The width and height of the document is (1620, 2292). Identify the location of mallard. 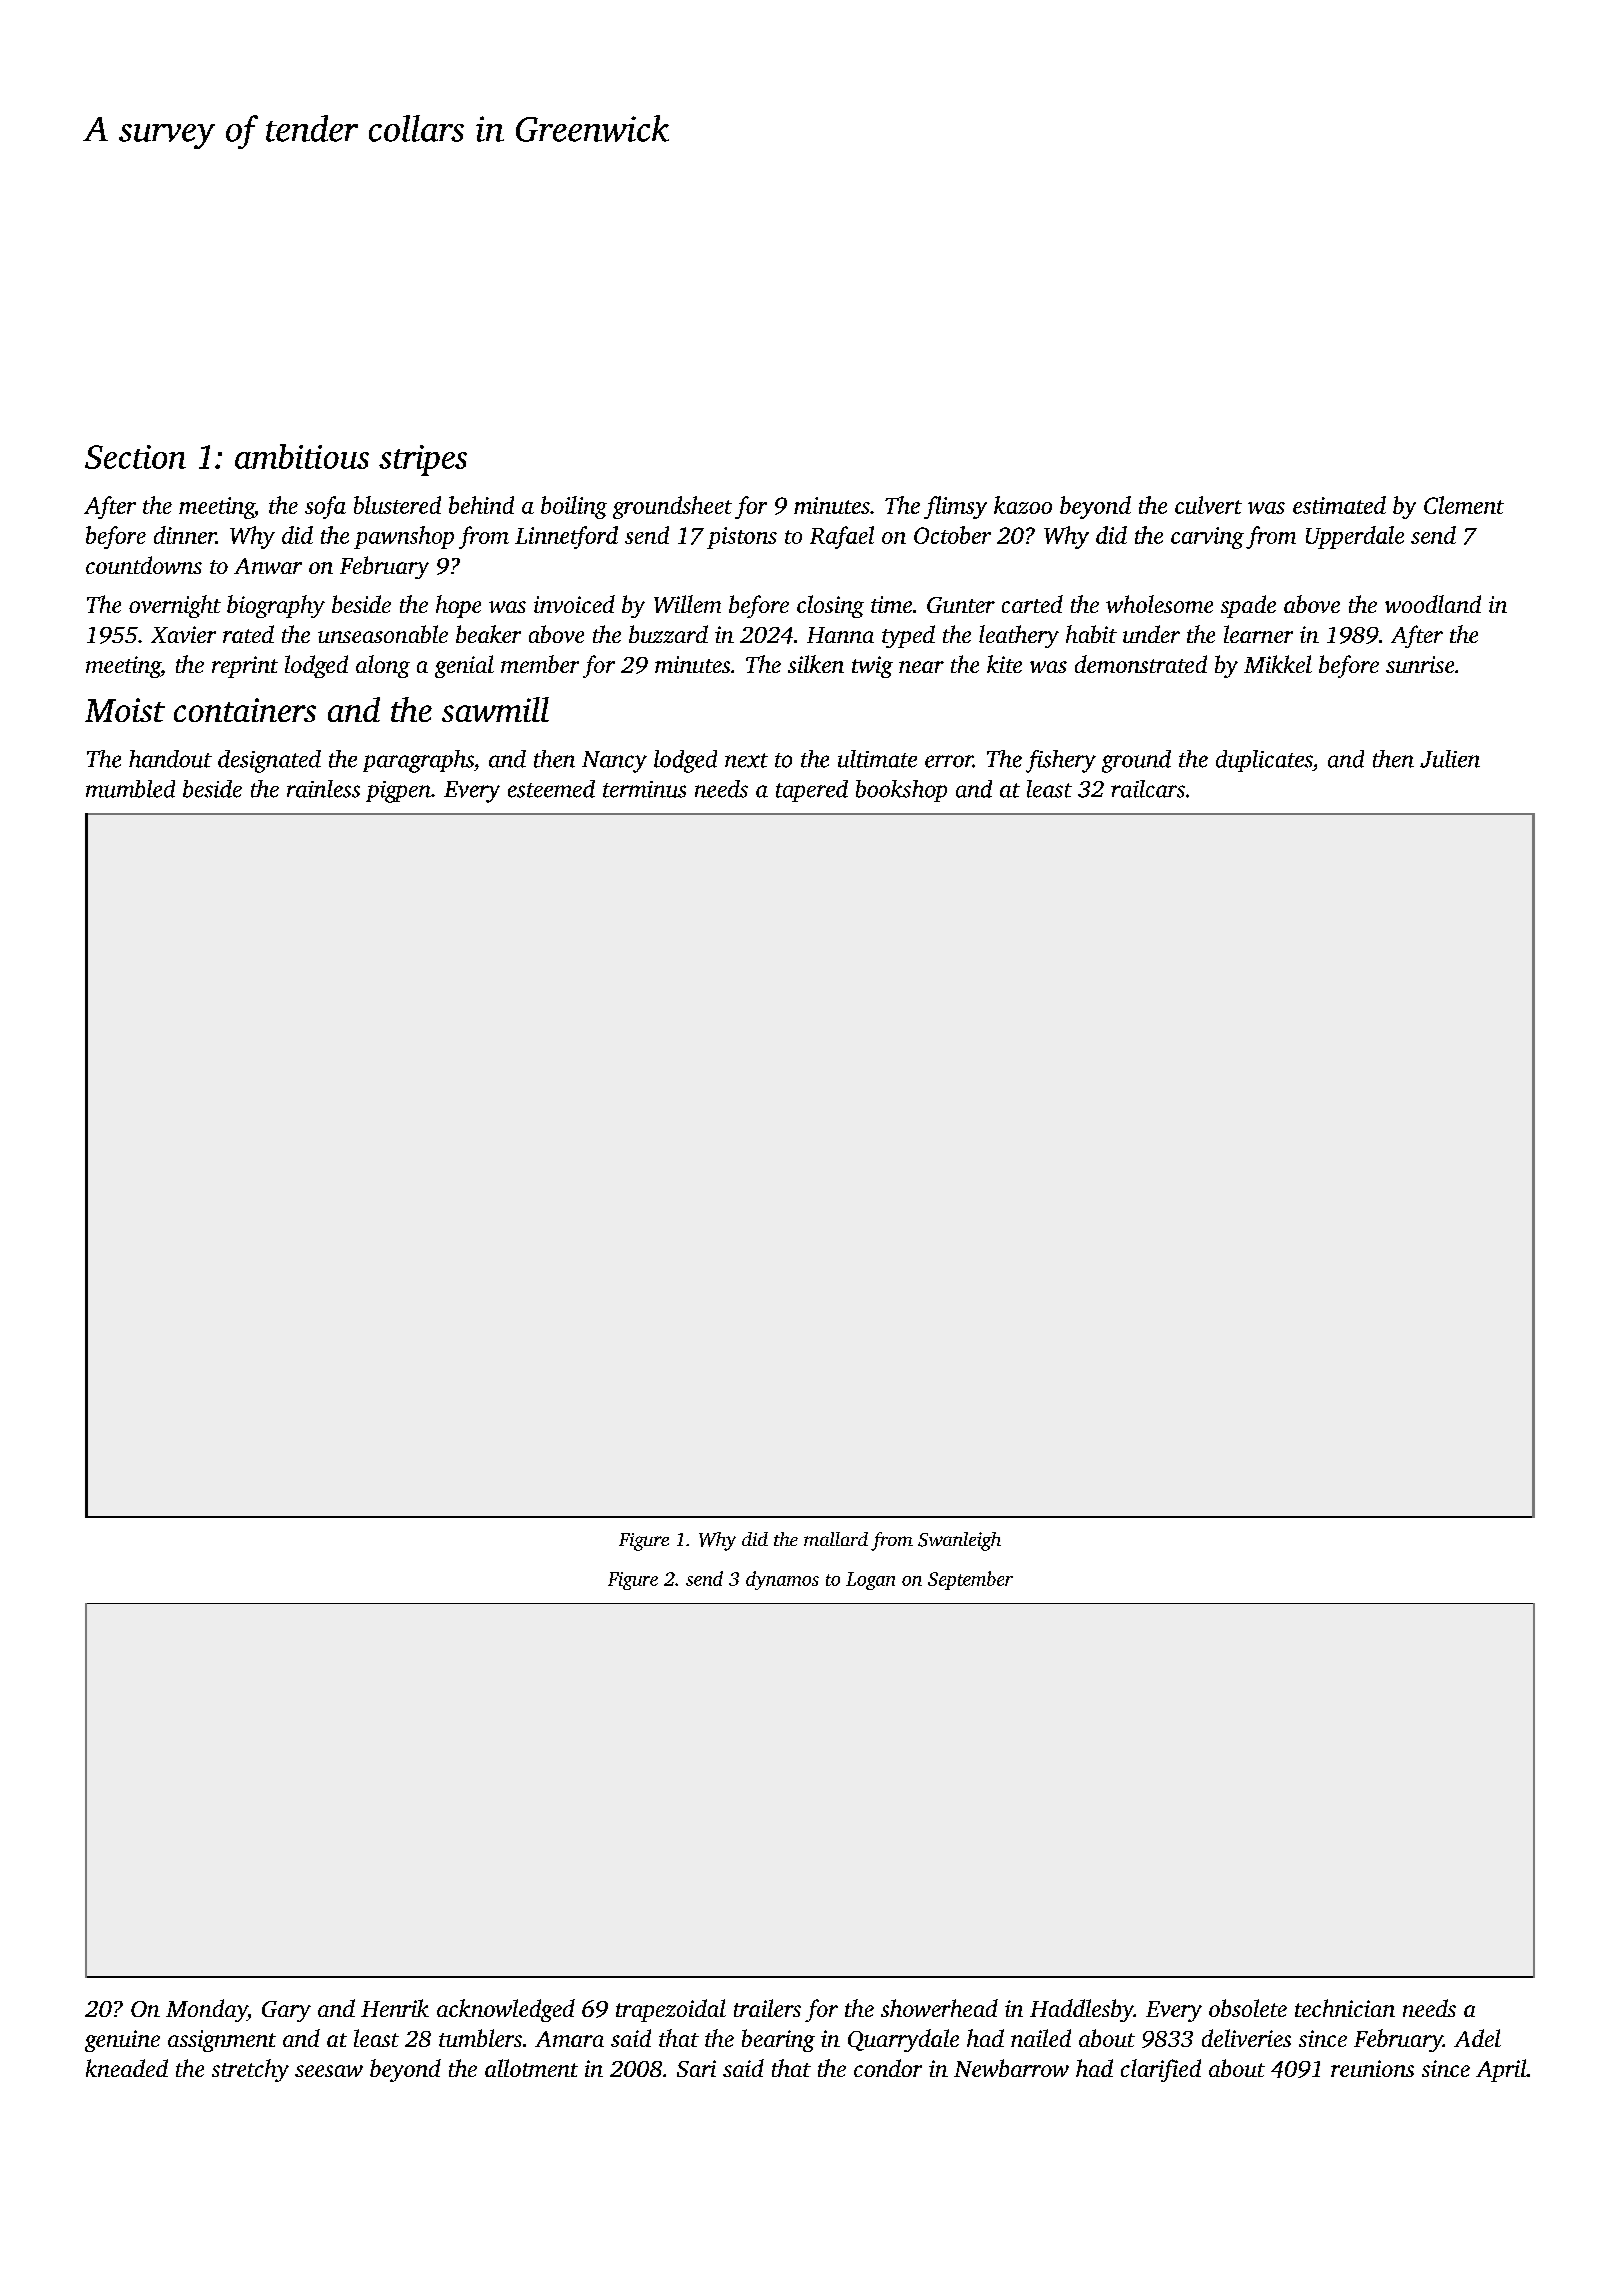
(836, 1539).
